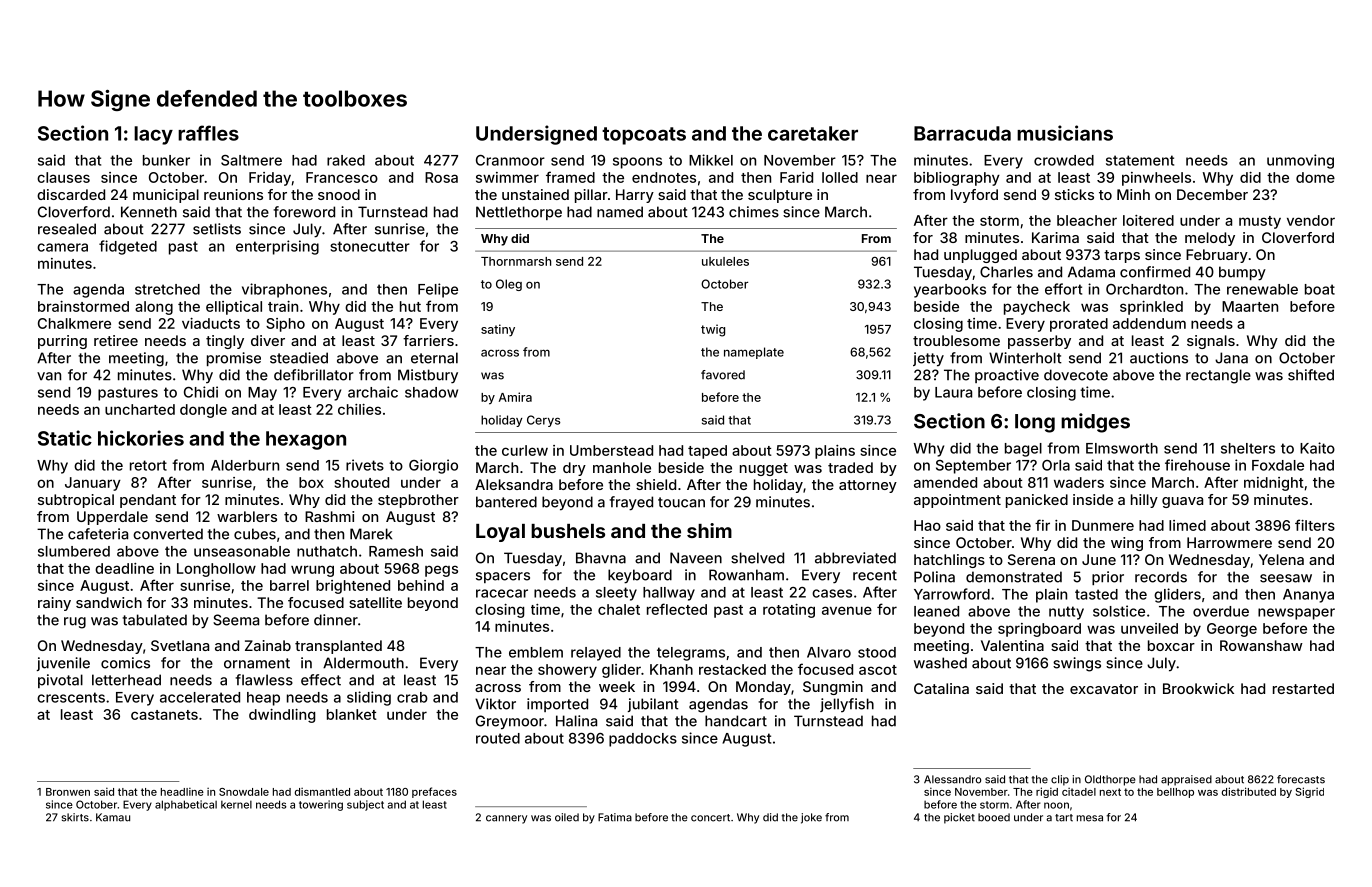 The image size is (1372, 887). I want to click on prorated, so click(1079, 325).
